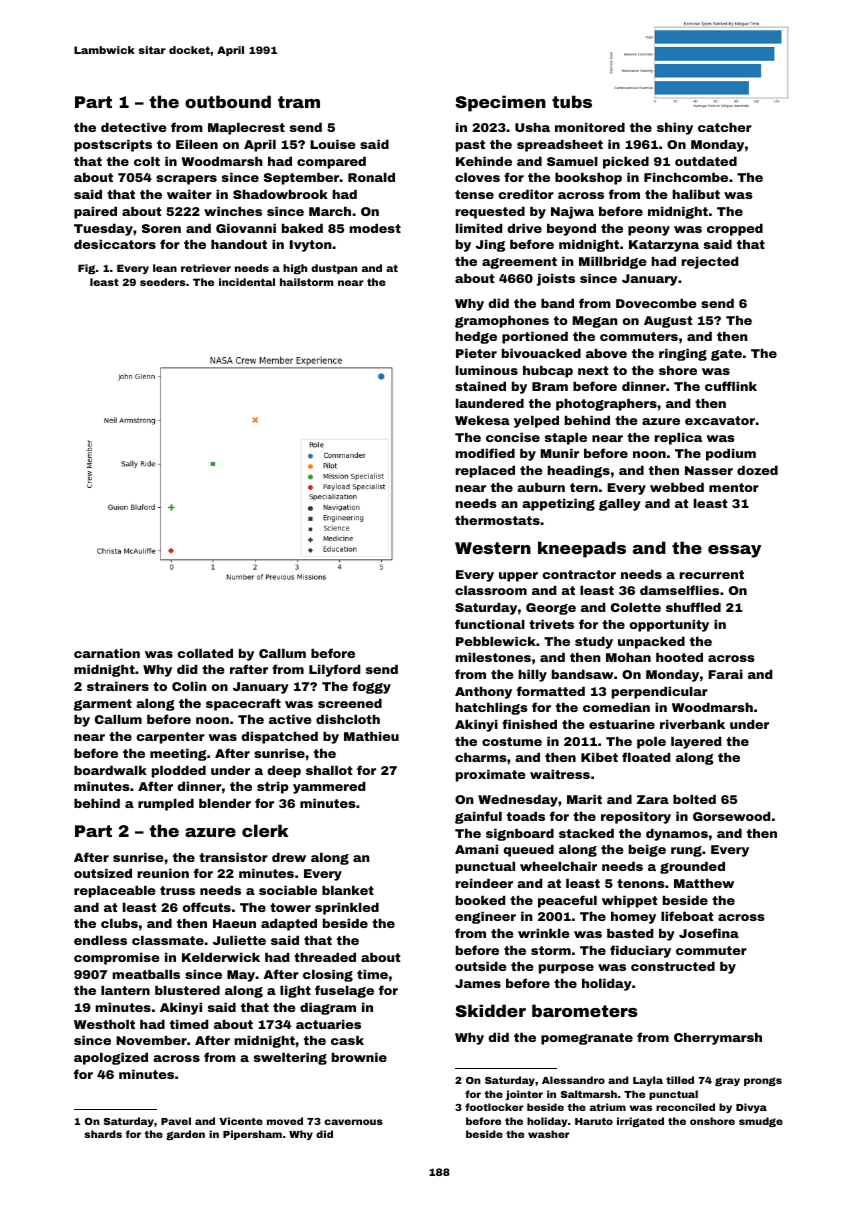 The height and width of the screenshot is (1215, 857). What do you see at coordinates (107, 653) in the screenshot?
I see `carnation` at bounding box center [107, 653].
